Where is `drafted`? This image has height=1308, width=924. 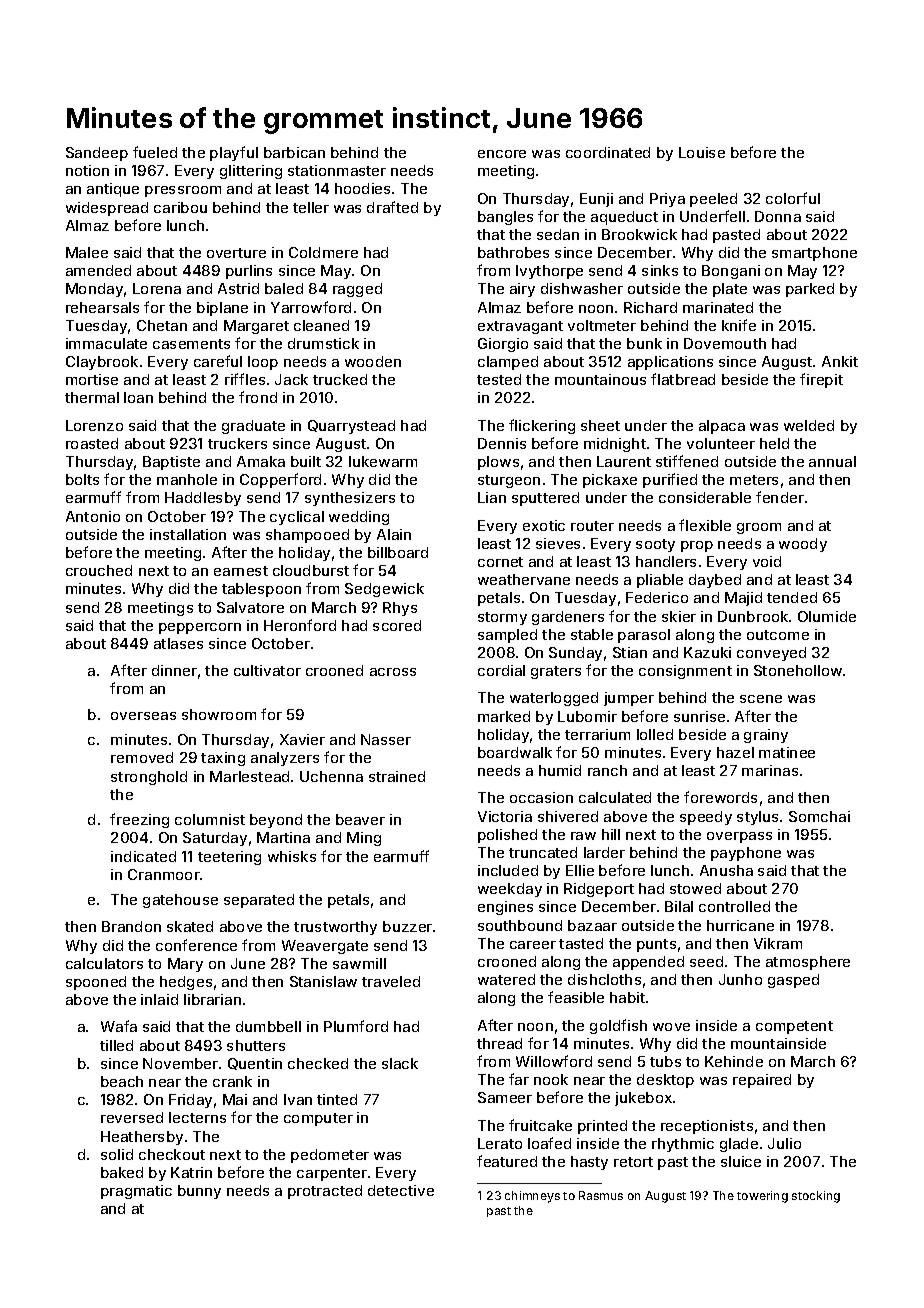 drafted is located at coordinates (392, 207).
